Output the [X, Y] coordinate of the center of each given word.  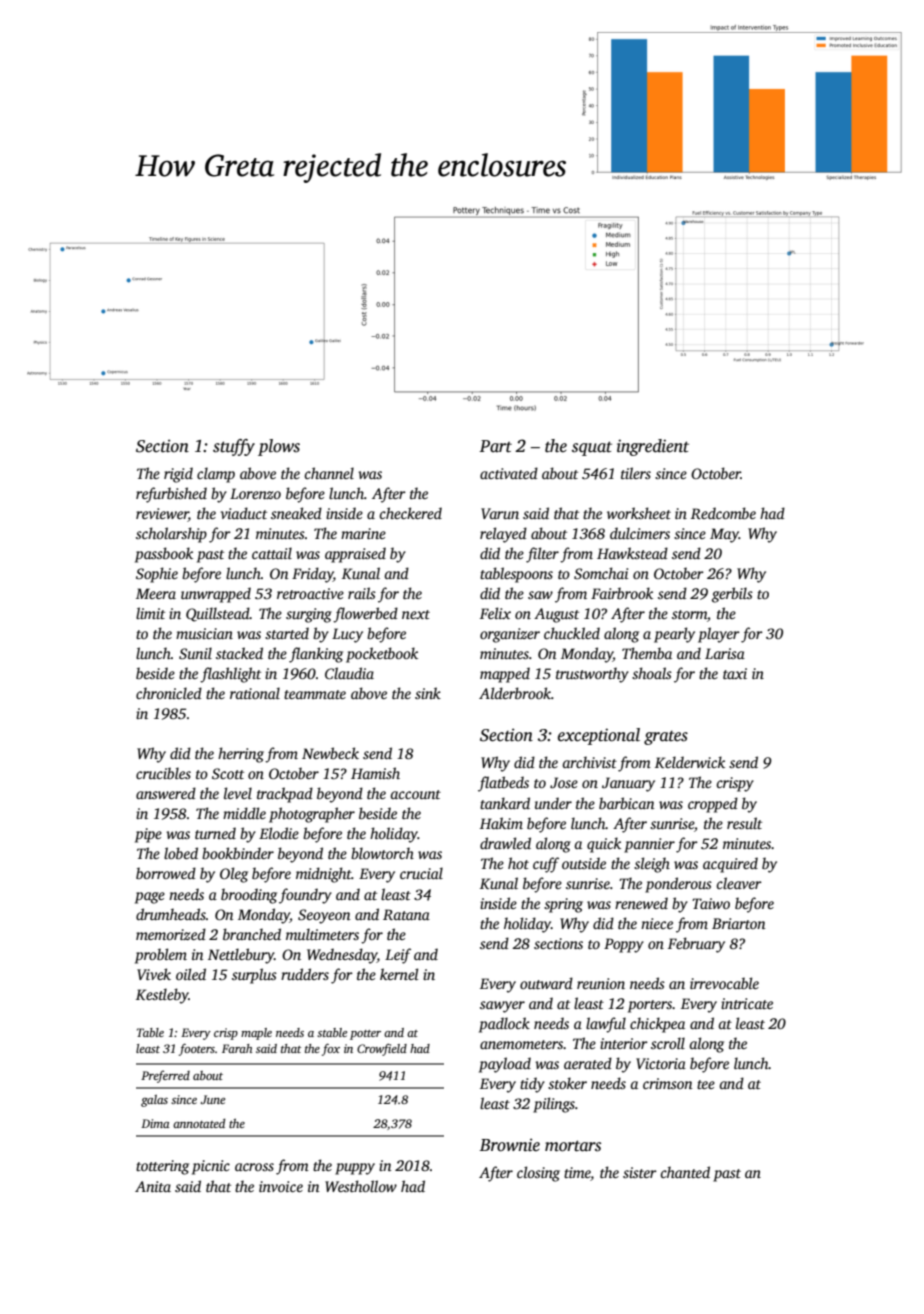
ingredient [653, 447]
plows [279, 447]
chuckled [572, 633]
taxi [735, 673]
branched [252, 934]
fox [331, 1049]
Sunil [195, 653]
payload [505, 1065]
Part [495, 446]
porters [650, 1006]
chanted [685, 1172]
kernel [399, 974]
